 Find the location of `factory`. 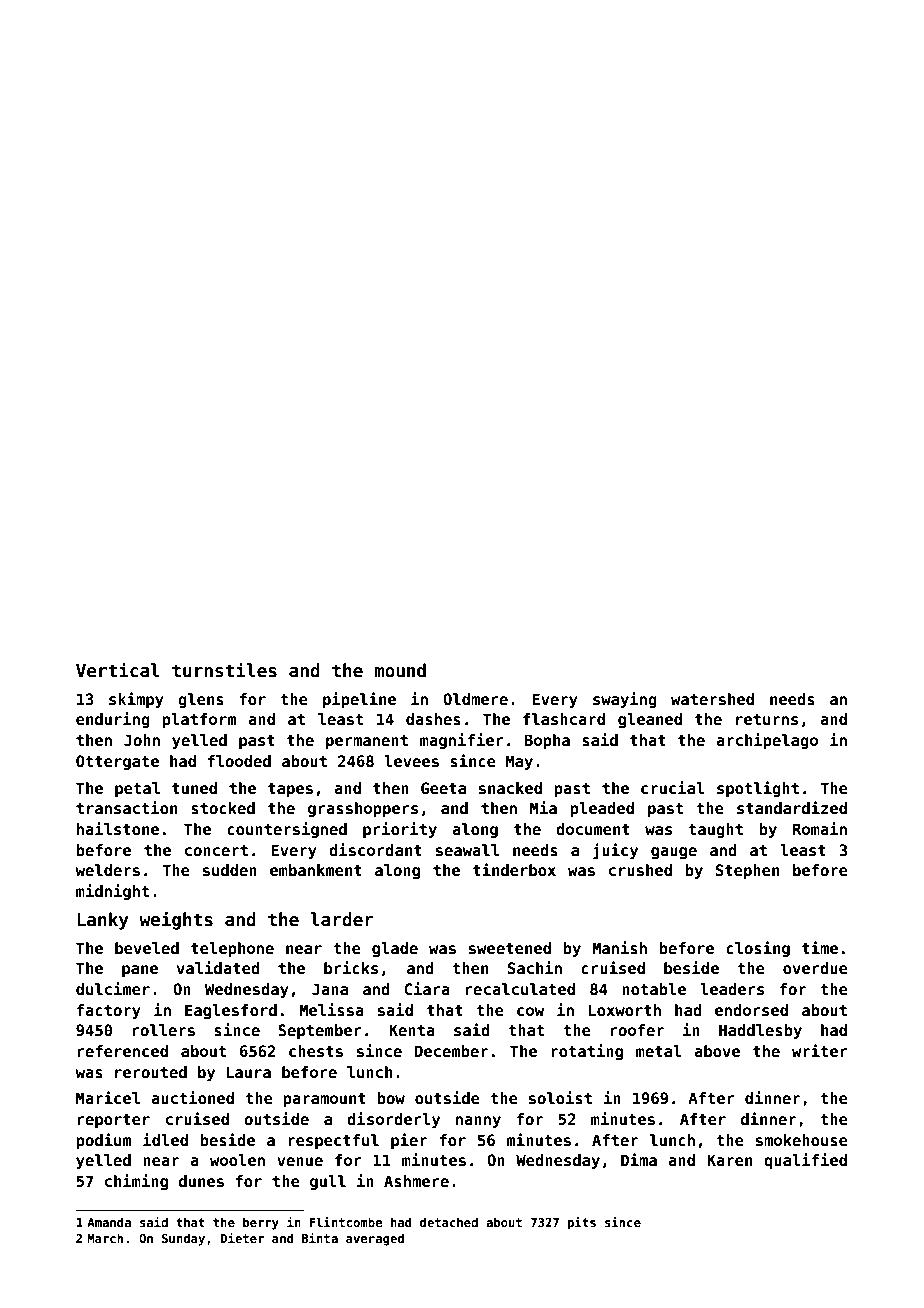

factory is located at coordinates (109, 1011).
